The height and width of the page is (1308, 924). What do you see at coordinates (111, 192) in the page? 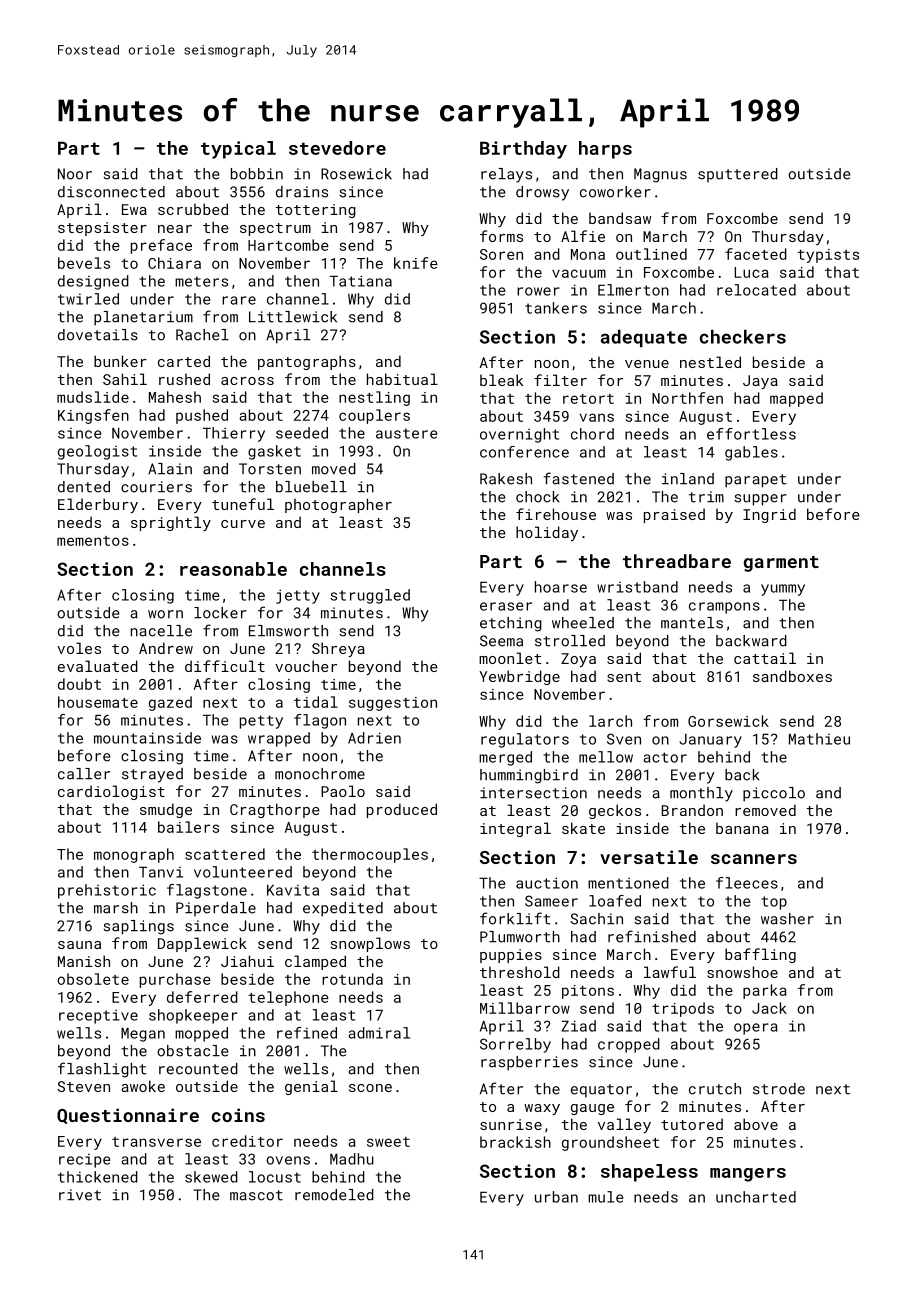
I see `disconnected` at bounding box center [111, 192].
